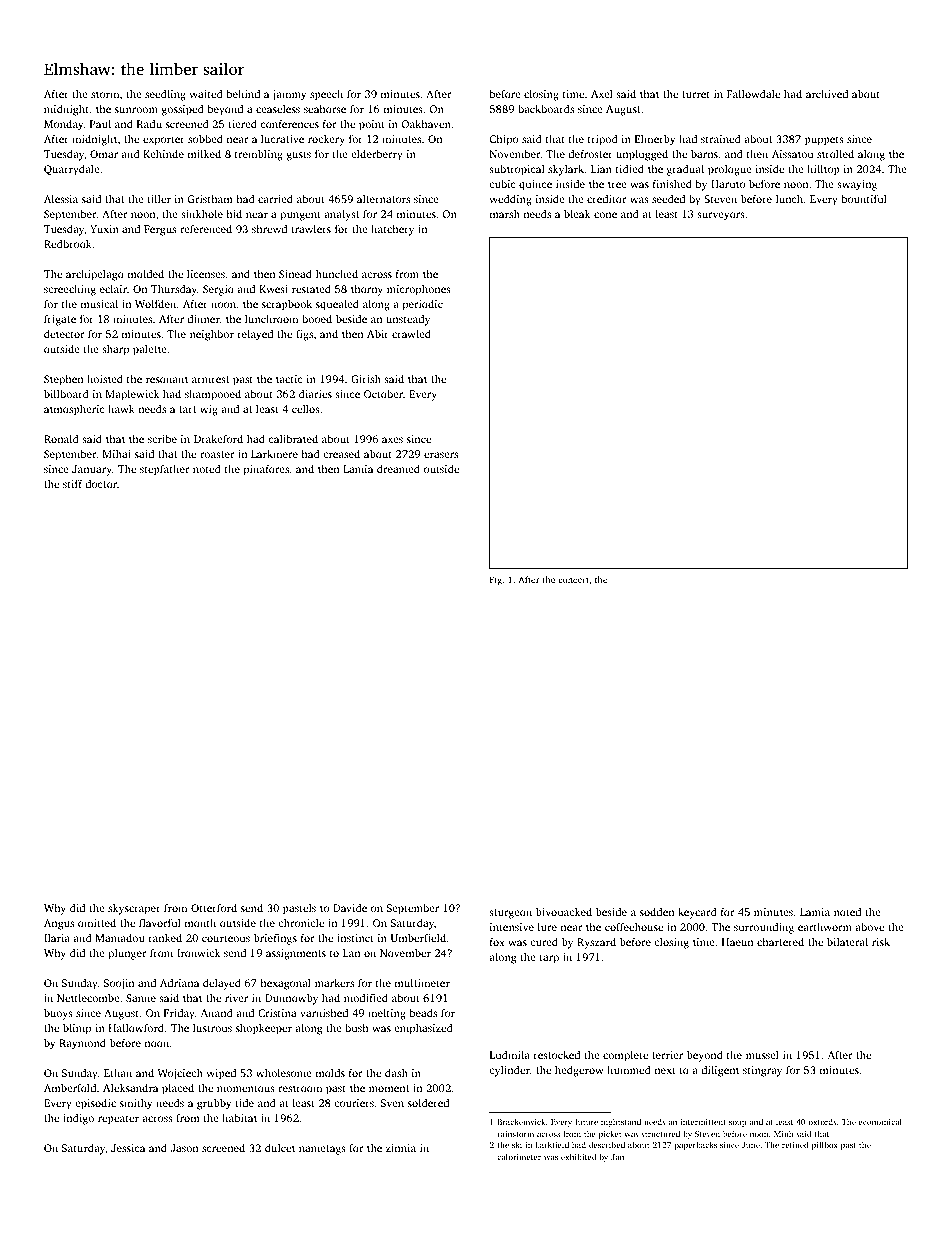  What do you see at coordinates (573, 580) in the document?
I see `concert` at bounding box center [573, 580].
